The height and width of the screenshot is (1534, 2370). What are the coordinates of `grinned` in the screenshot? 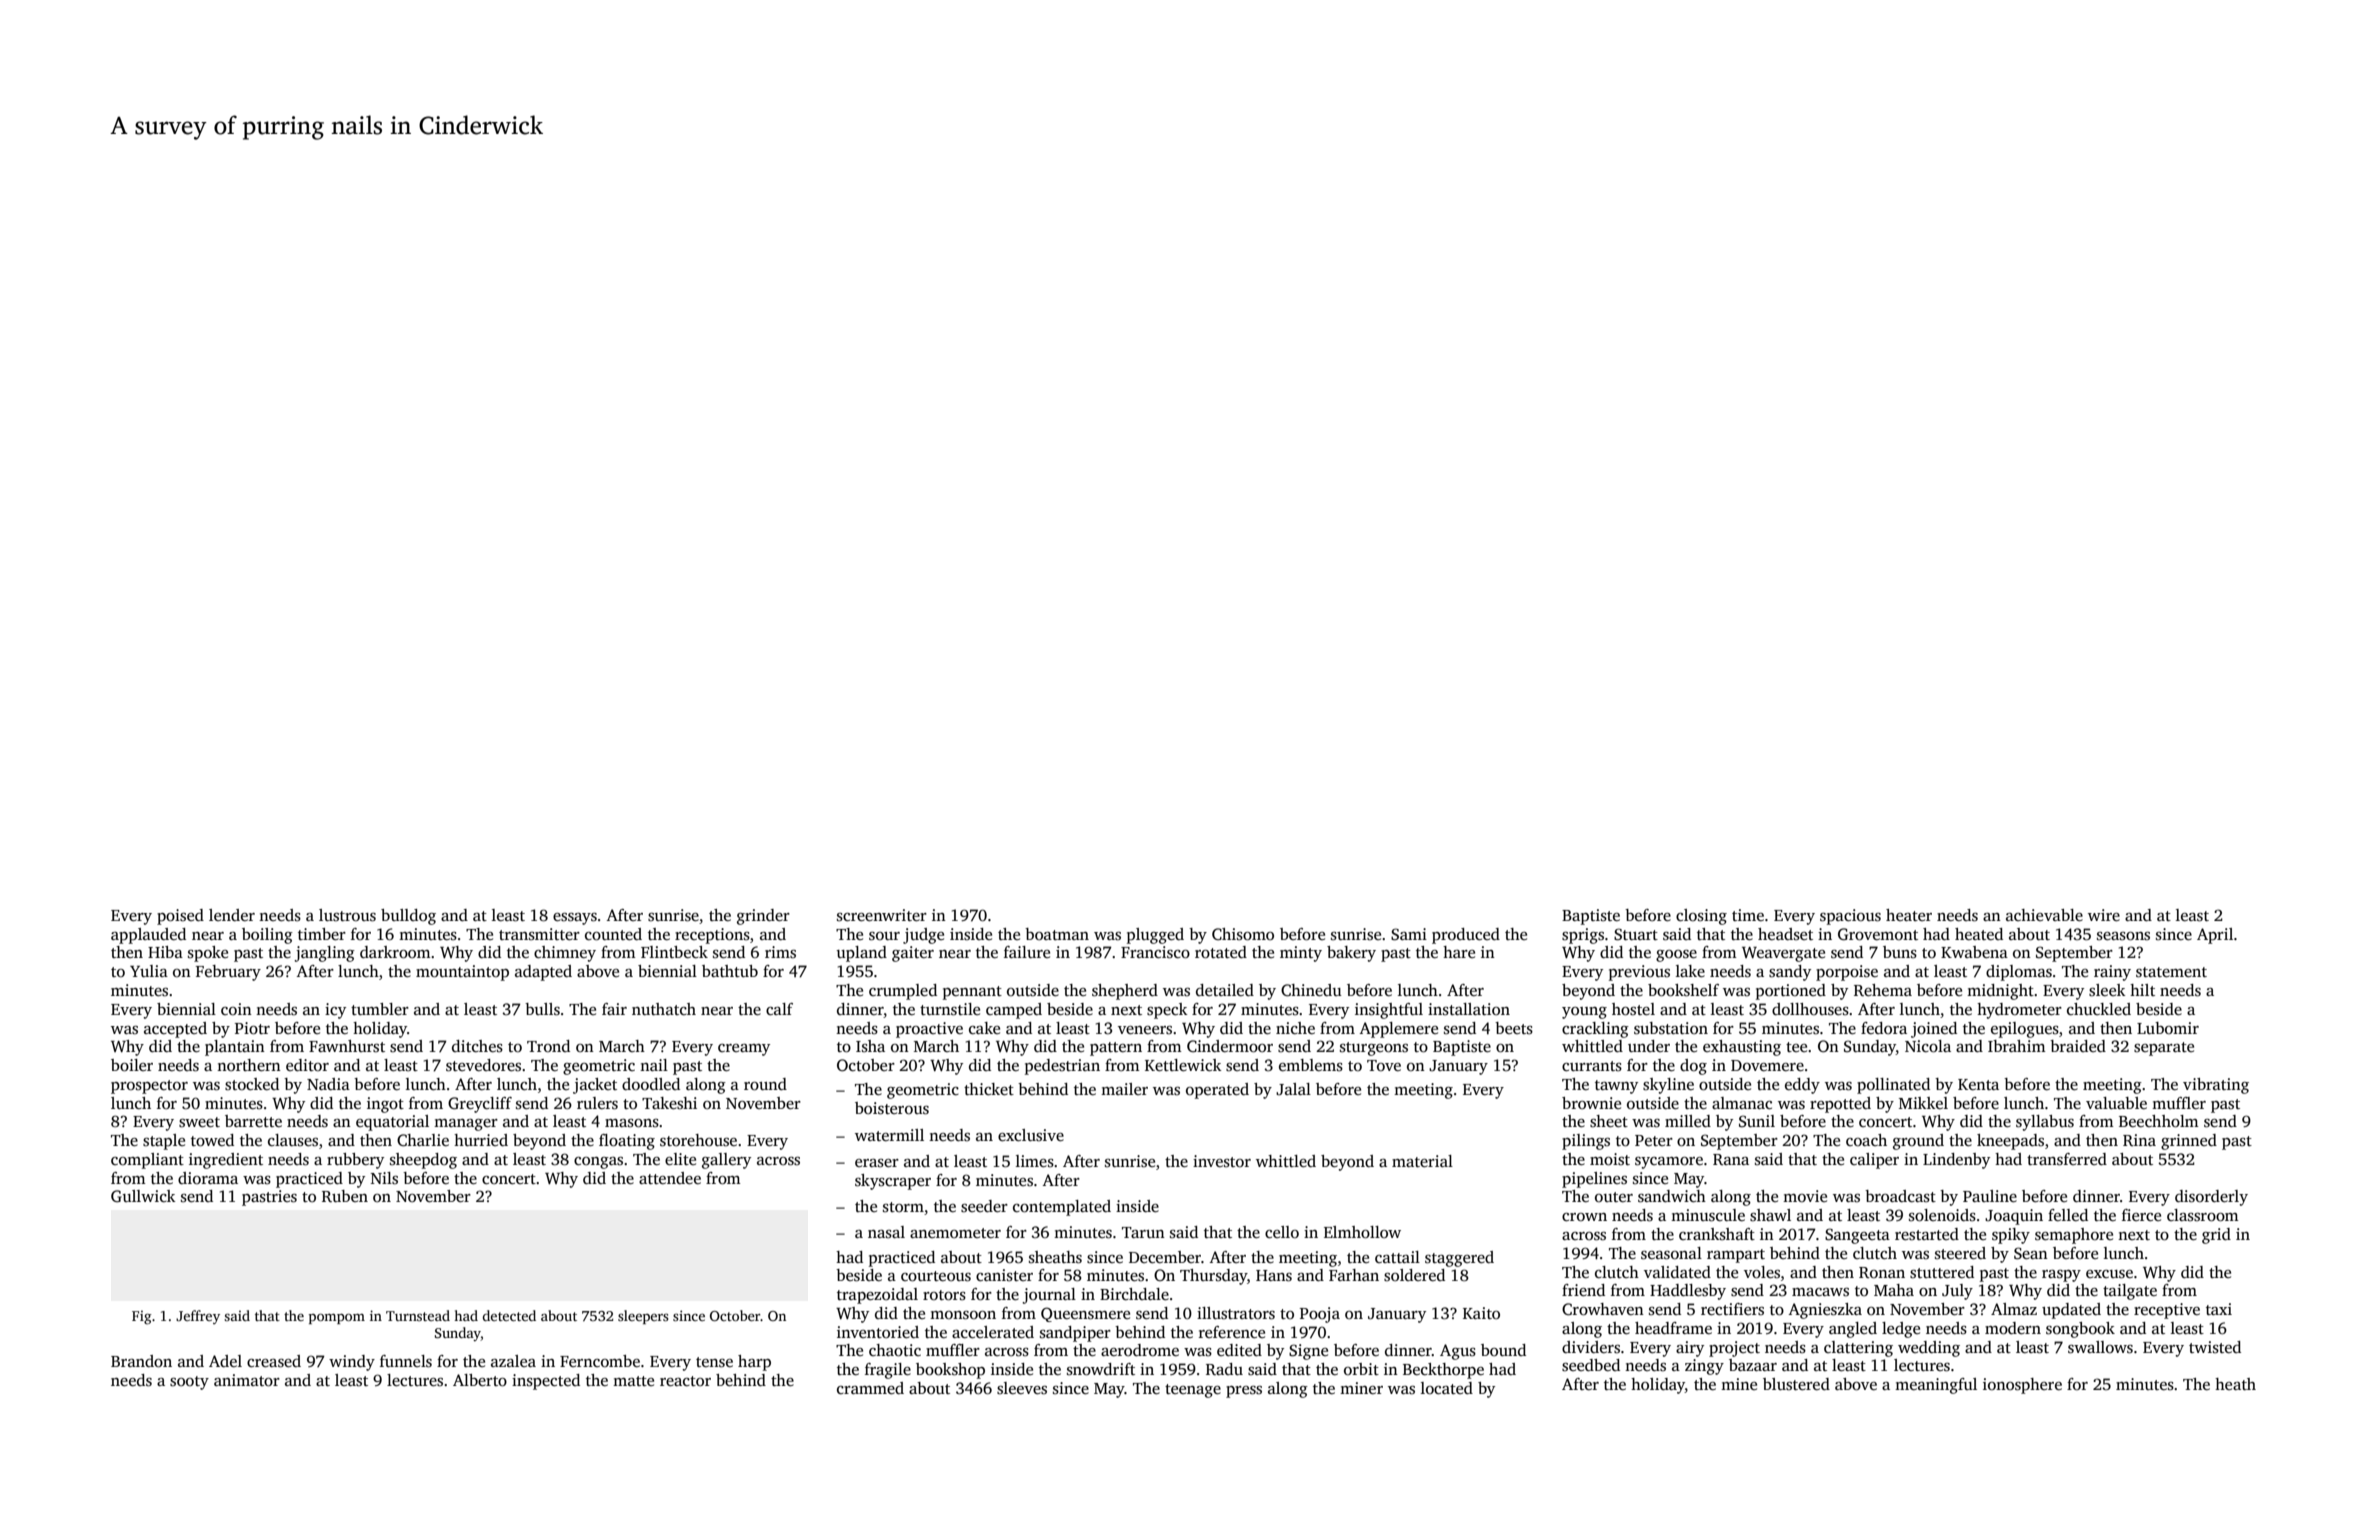 It's located at (2189, 1142).
